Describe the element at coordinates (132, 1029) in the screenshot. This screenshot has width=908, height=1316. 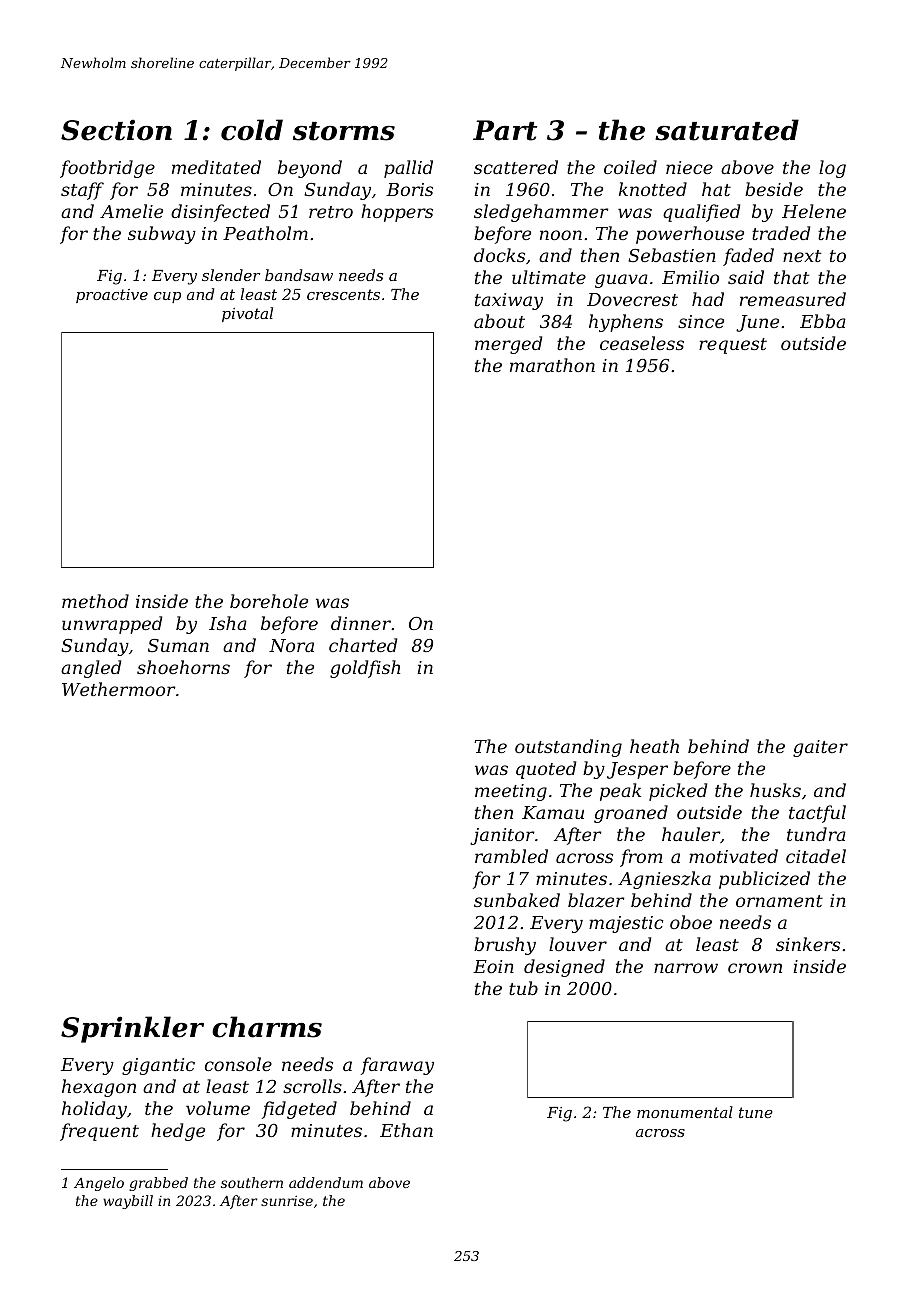
I see `Sprinkler` at that location.
